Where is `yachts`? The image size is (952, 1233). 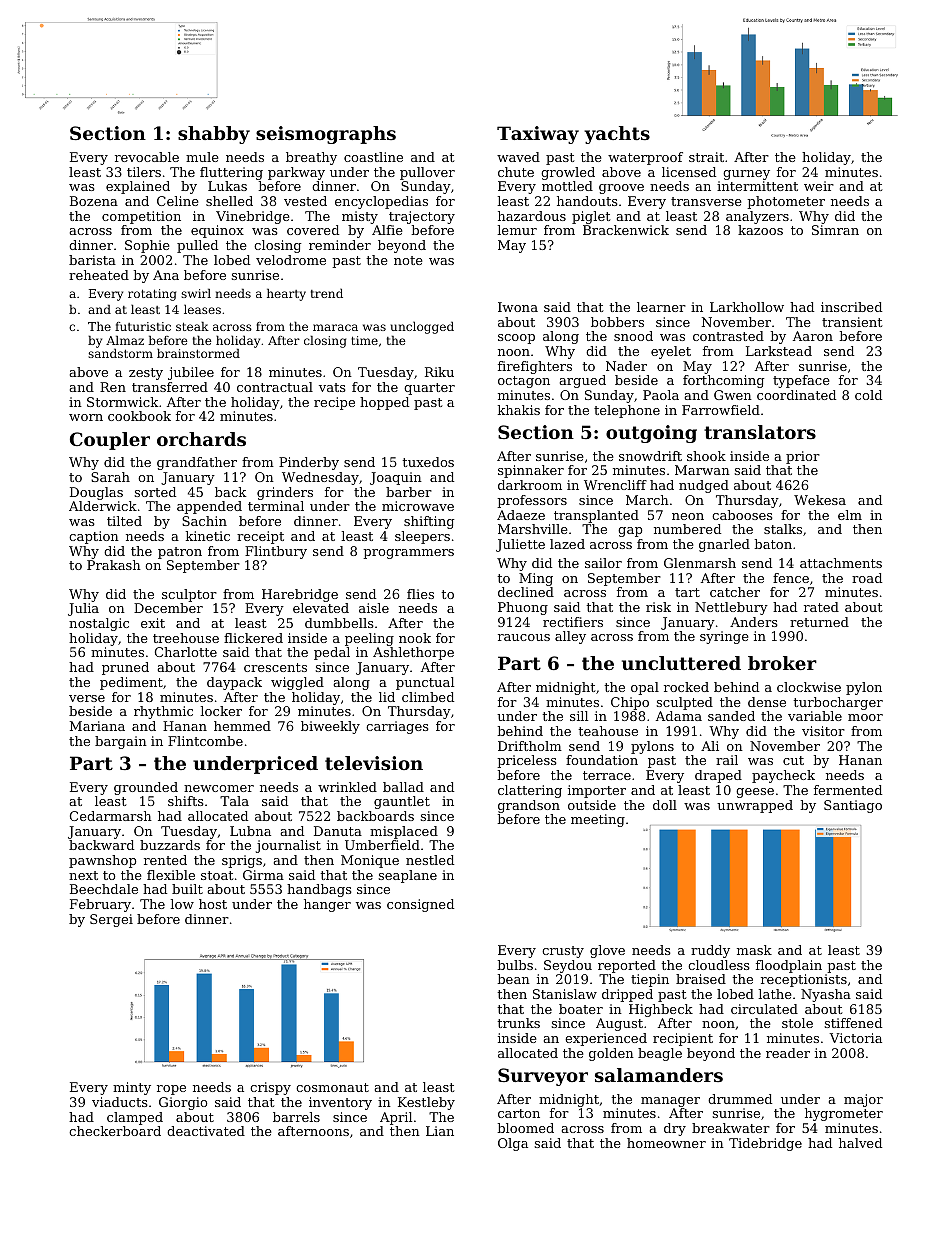
yachts is located at coordinates (617, 135).
